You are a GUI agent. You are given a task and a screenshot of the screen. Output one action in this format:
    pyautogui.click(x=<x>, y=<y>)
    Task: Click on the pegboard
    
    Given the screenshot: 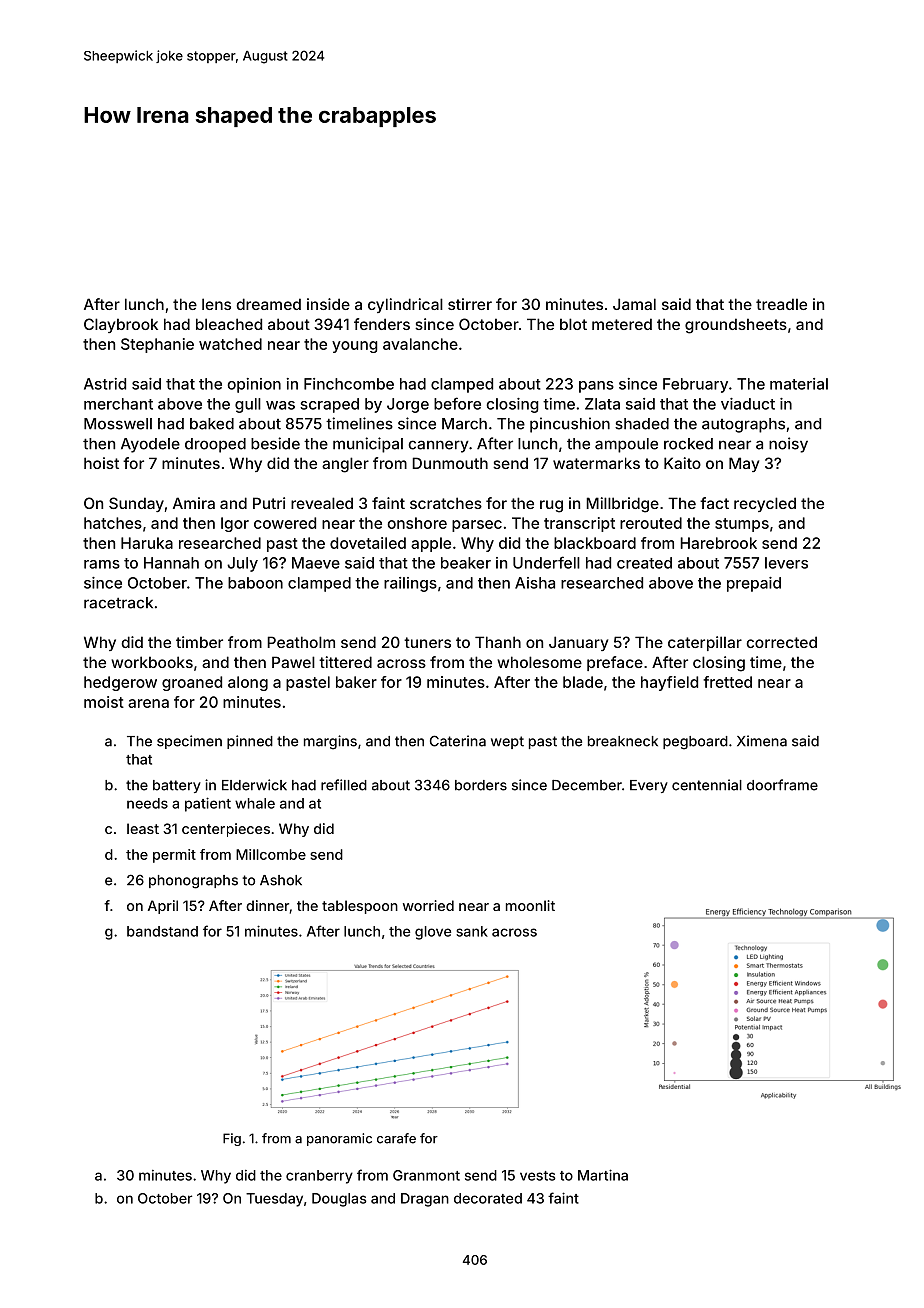 What is the action you would take?
    pyautogui.click(x=695, y=743)
